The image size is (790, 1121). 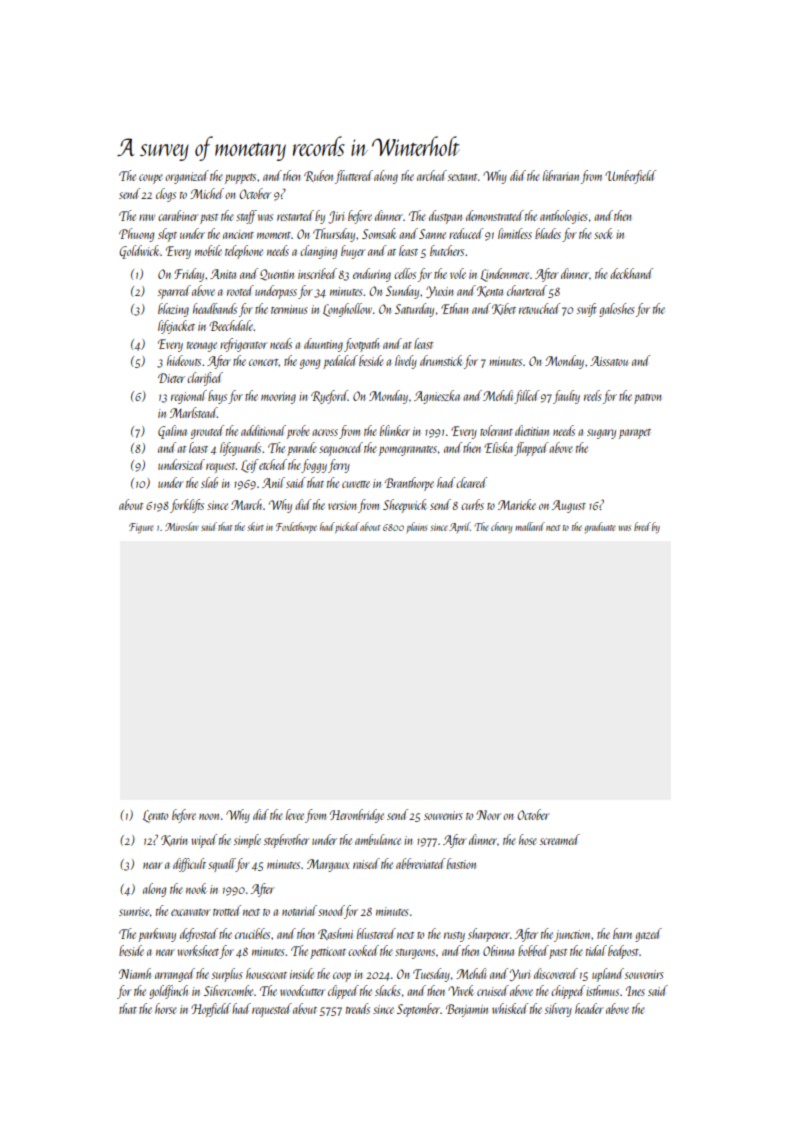 I want to click on August, so click(x=569, y=506).
